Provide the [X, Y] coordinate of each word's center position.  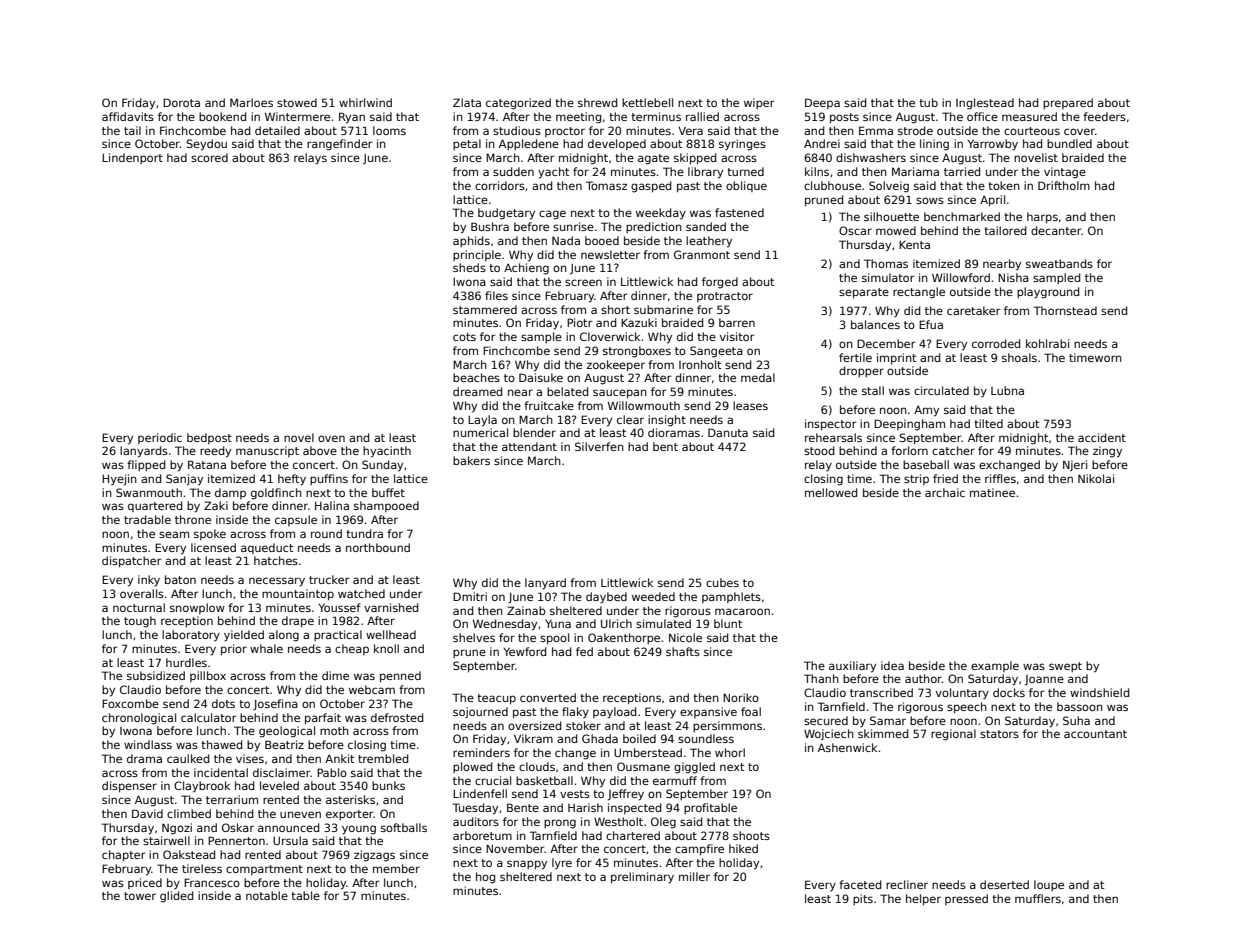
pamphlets [731, 597]
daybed [606, 598]
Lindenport [132, 158]
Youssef [339, 607]
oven [331, 438]
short [615, 309]
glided [176, 897]
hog [485, 878]
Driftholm [1064, 185]
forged [720, 283]
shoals [1019, 357]
